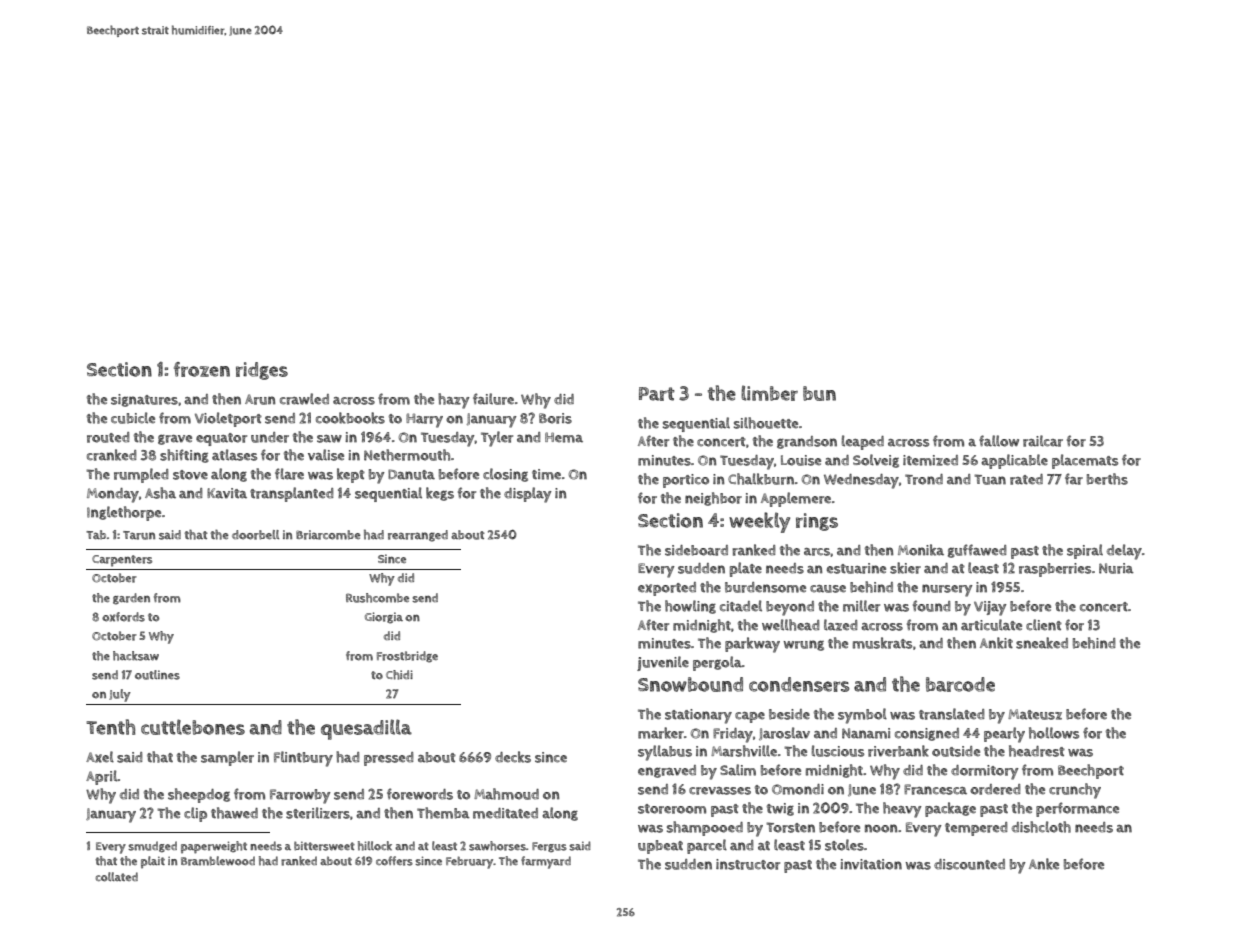 The height and width of the image is (952, 1233). What do you see at coordinates (1043, 441) in the image?
I see `railcar` at bounding box center [1043, 441].
